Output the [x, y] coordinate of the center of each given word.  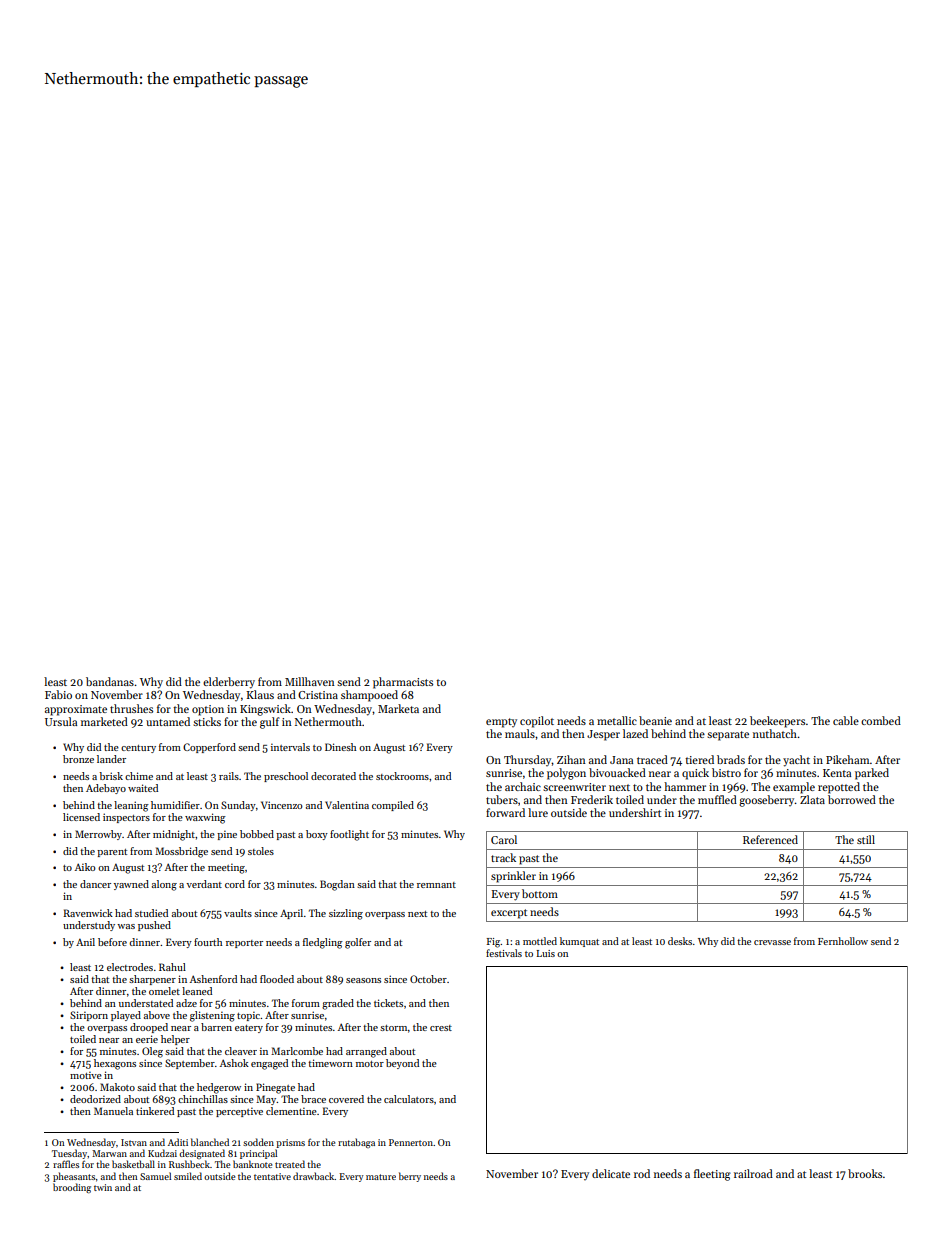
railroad [753, 1173]
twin [103, 1187]
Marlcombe [297, 1051]
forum [306, 1003]
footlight [349, 835]
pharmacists [403, 683]
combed [881, 720]
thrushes [131, 708]
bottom [540, 893]
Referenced [770, 839]
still [866, 839]
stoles [261, 851]
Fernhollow [843, 941]
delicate [611, 1173]
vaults [238, 913]
